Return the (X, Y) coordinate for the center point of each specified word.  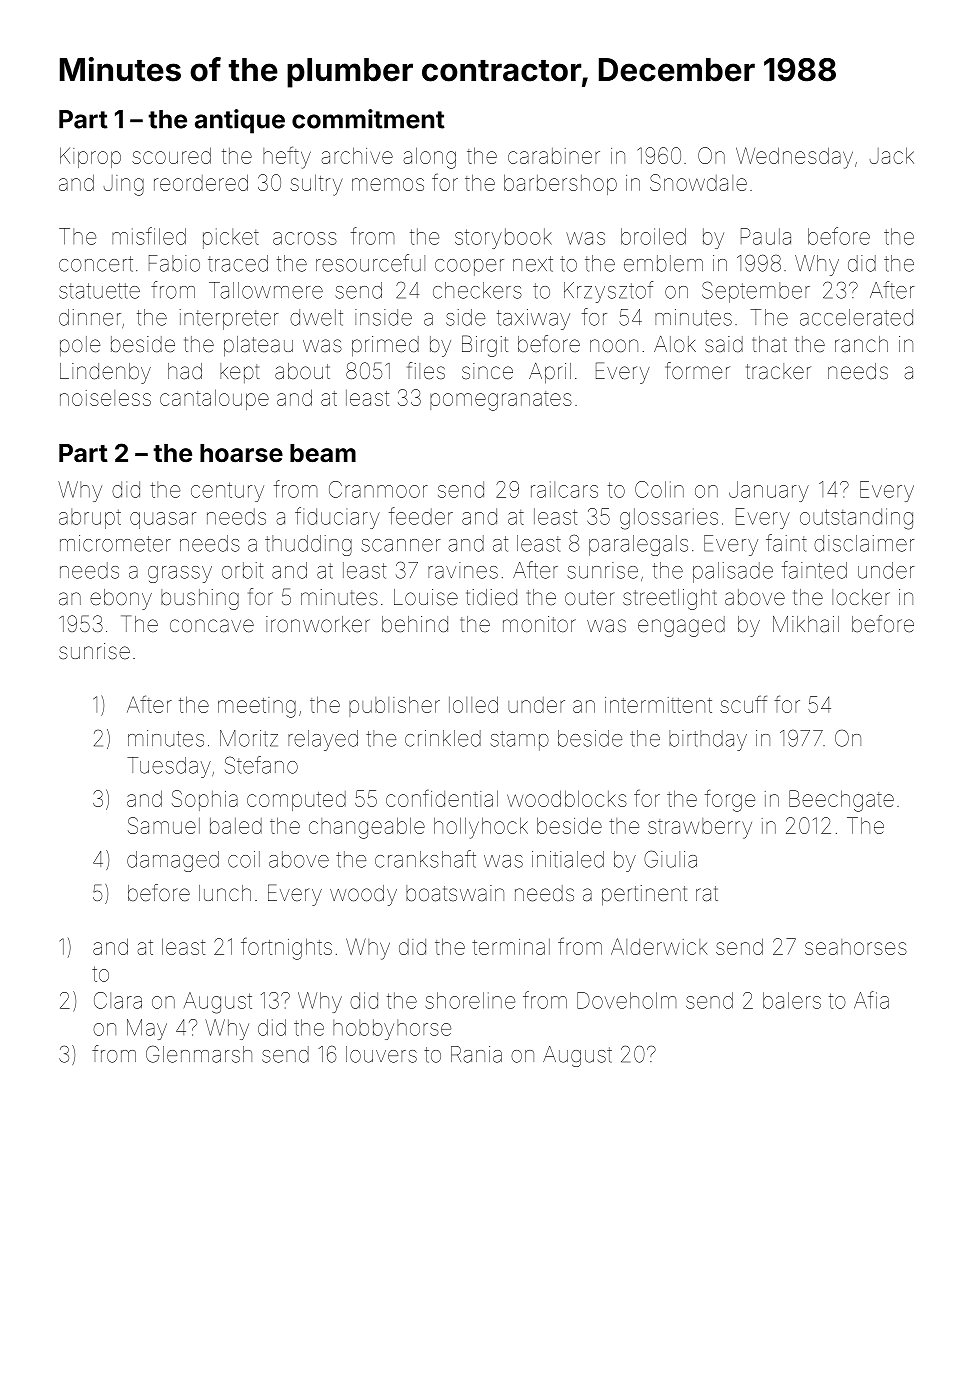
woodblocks (567, 798)
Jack (892, 155)
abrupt (90, 518)
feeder (421, 516)
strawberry (700, 828)
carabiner (554, 156)
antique (240, 121)
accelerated (856, 317)
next (533, 264)
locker (861, 597)
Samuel (164, 825)
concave (212, 626)
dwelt (316, 317)
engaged (681, 626)
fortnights (286, 949)
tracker (778, 371)
